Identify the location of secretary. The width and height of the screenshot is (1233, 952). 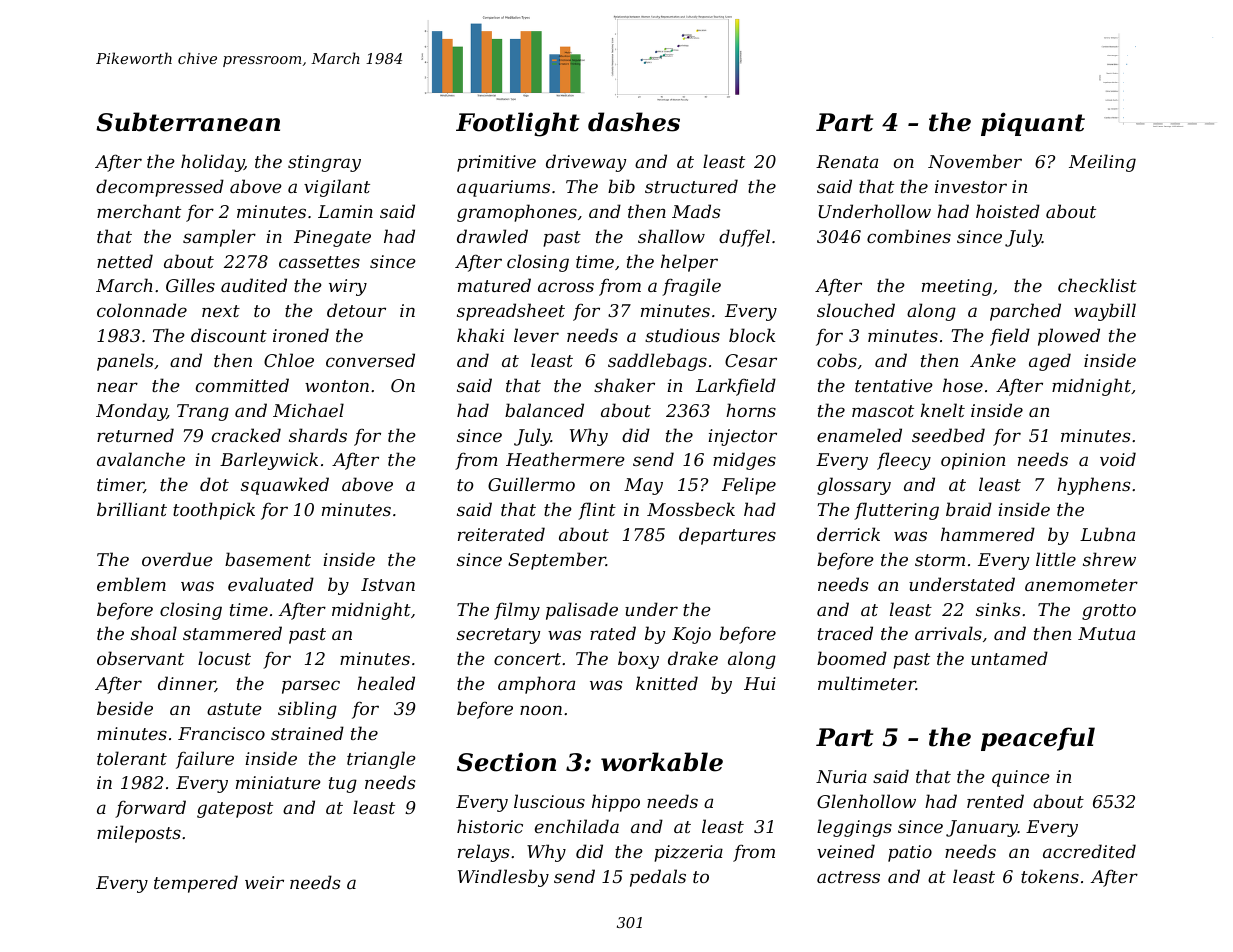
(498, 636).
